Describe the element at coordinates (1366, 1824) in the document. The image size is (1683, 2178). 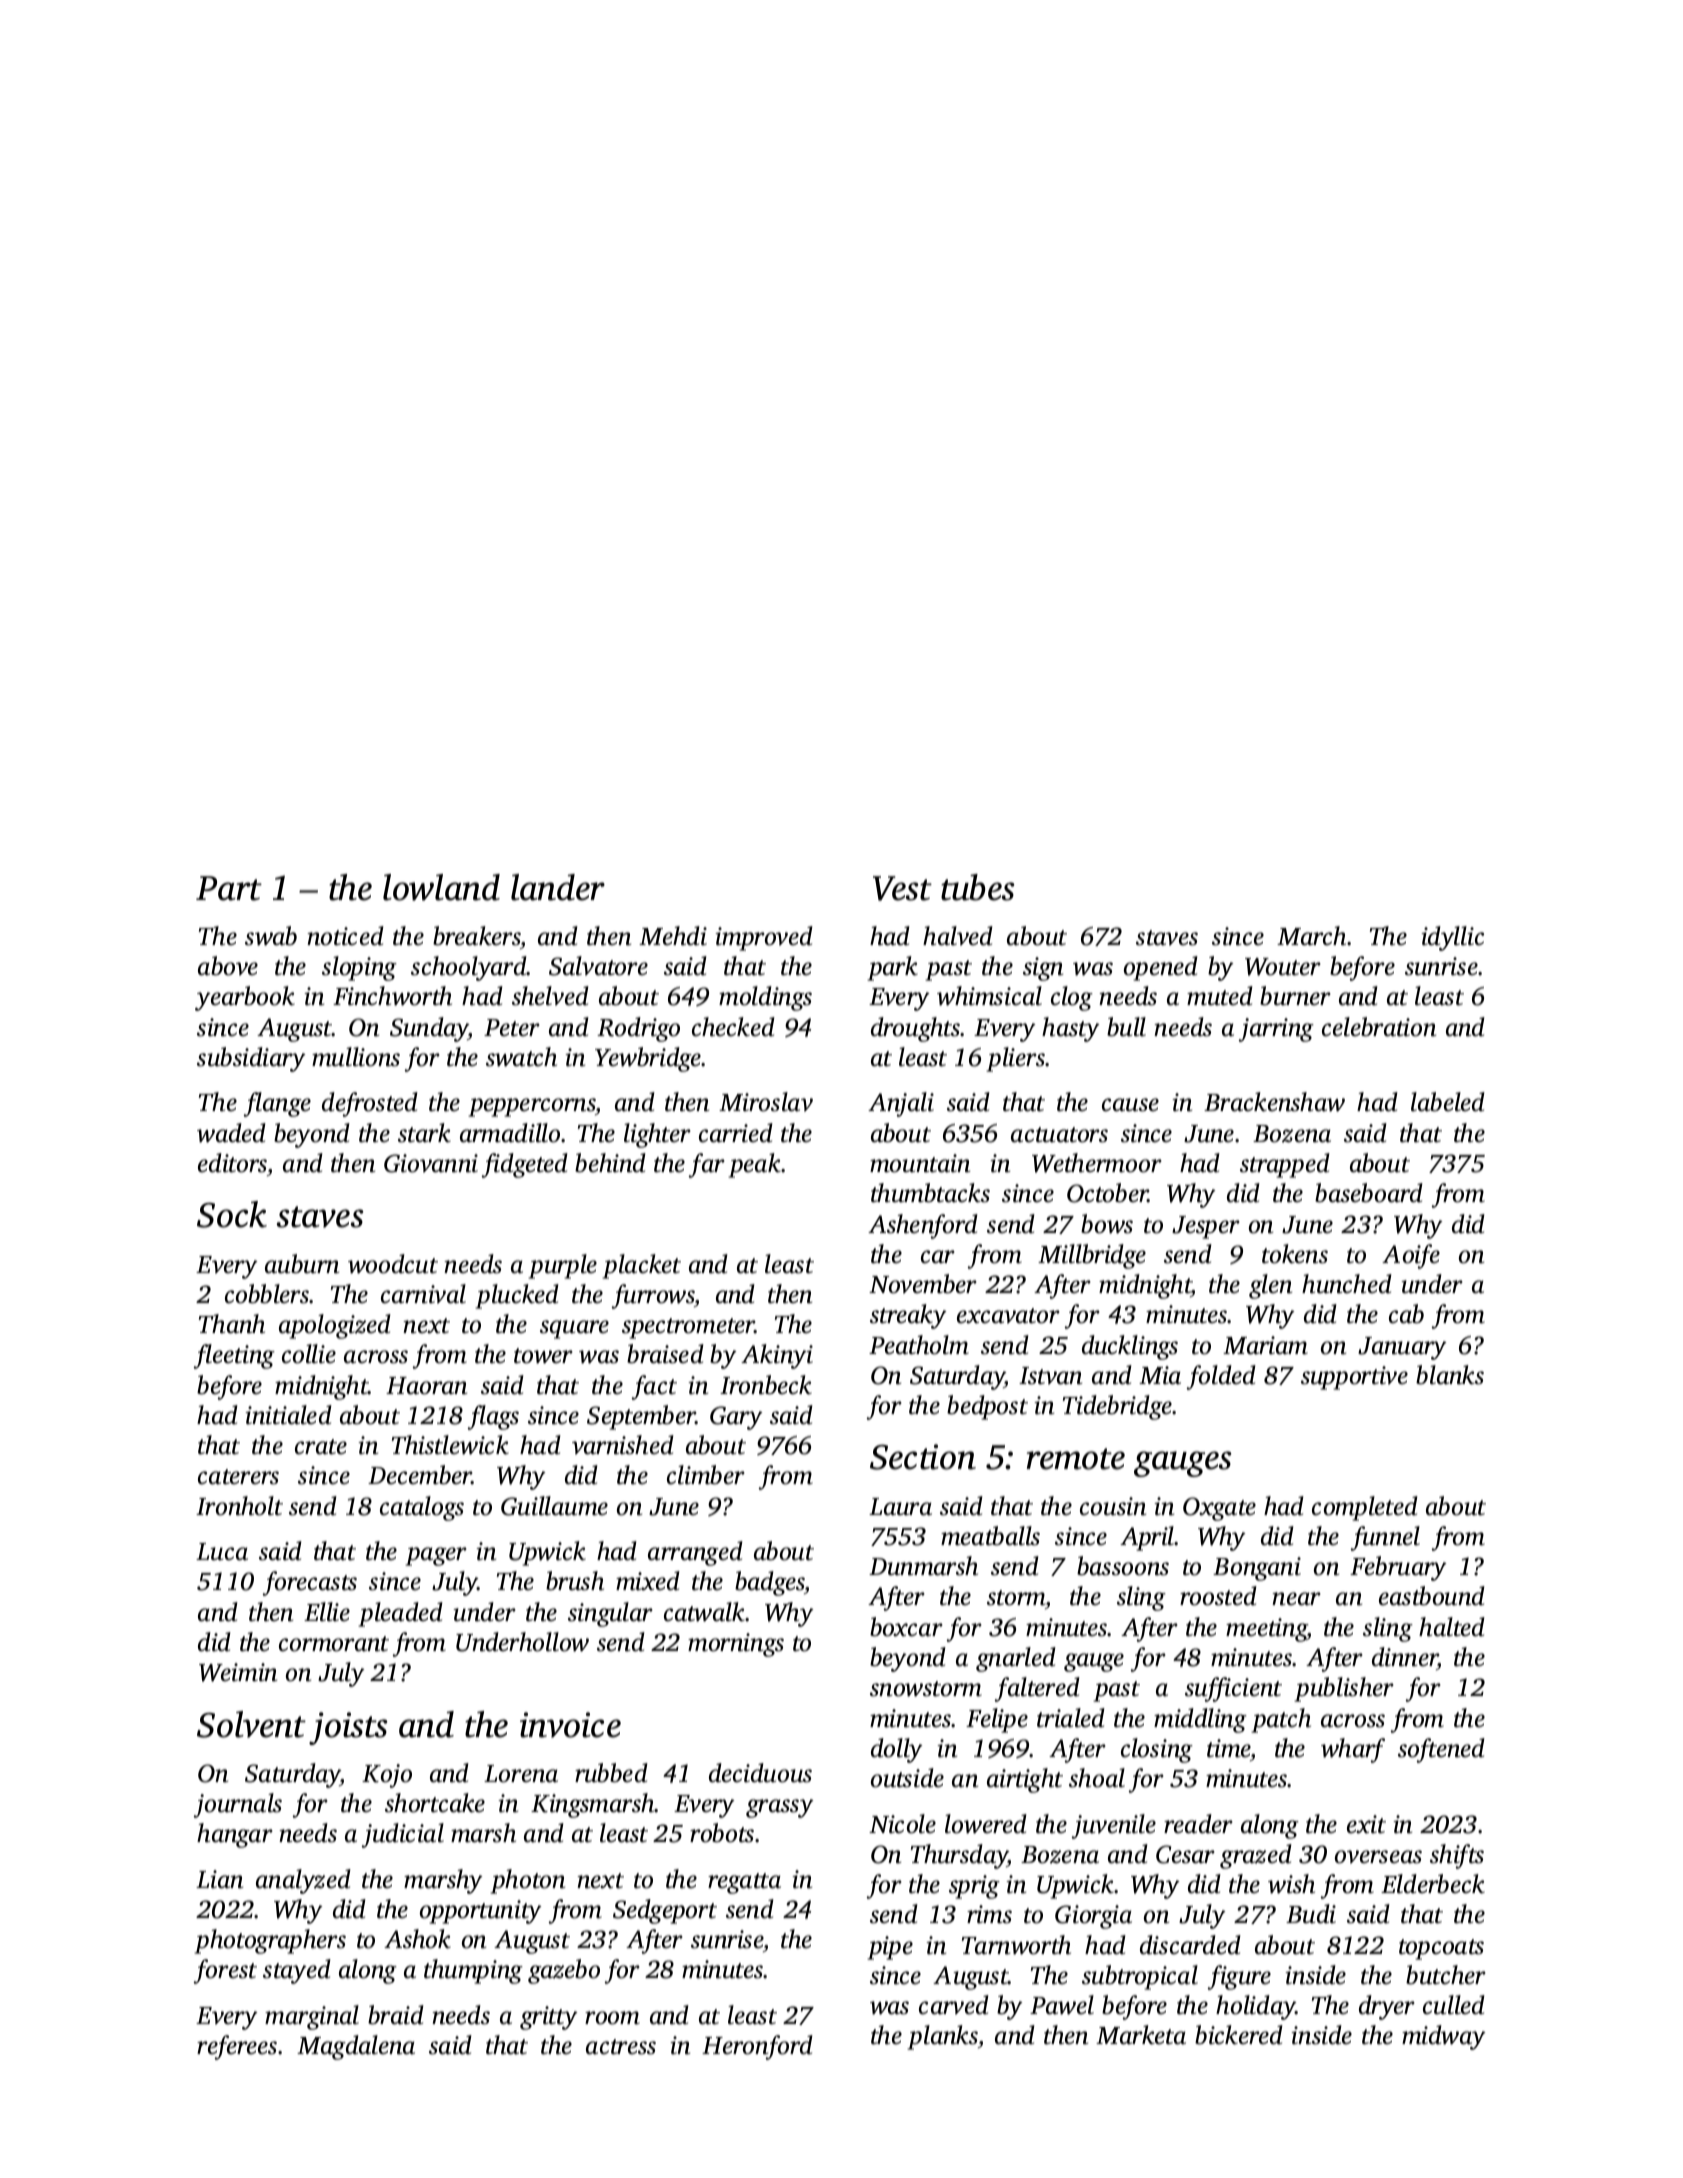
I see `exit` at that location.
